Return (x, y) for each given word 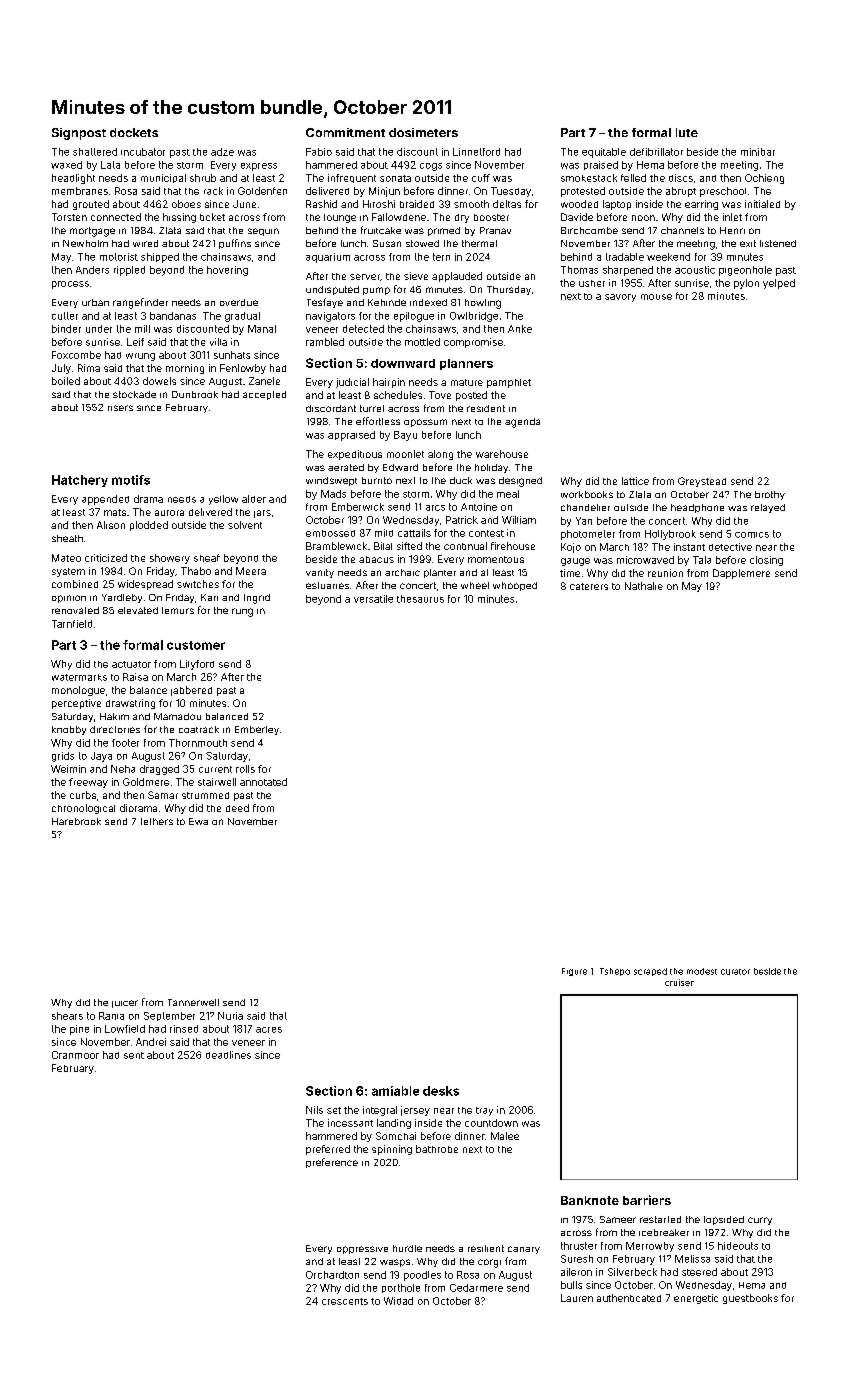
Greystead (702, 482)
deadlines (228, 1055)
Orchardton (332, 1275)
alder (254, 499)
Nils (314, 1110)
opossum (425, 423)
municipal (163, 178)
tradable (625, 257)
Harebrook (76, 821)
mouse (656, 297)
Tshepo (615, 972)
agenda (522, 423)
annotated (263, 782)
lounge (340, 218)
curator (735, 972)
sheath (67, 538)
